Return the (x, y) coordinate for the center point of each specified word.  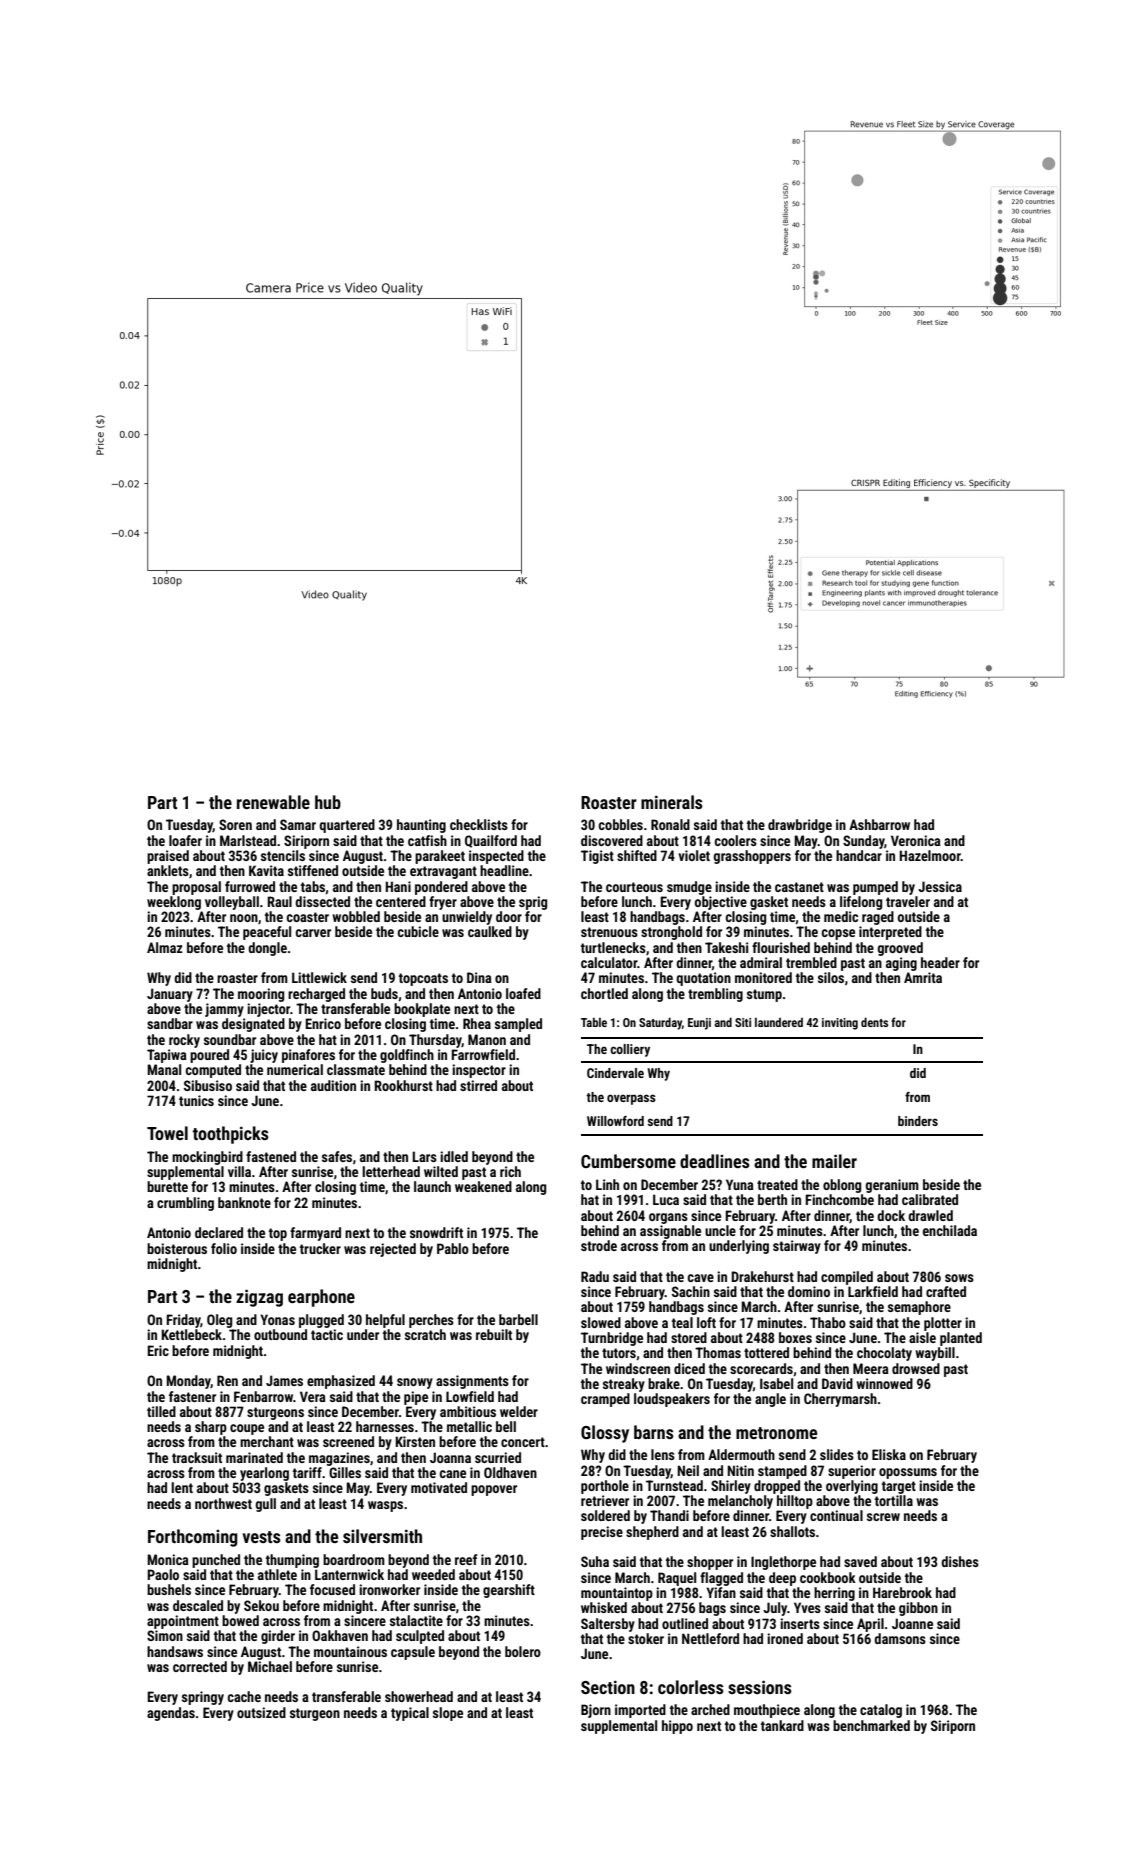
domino (809, 1291)
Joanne (912, 1623)
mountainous (350, 1651)
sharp (211, 1428)
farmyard (315, 1234)
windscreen (638, 1368)
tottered (766, 1352)
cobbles (621, 824)
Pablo (453, 1248)
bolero (523, 1651)
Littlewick (319, 977)
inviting (840, 1024)
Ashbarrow (879, 824)
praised (168, 857)
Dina (479, 977)
